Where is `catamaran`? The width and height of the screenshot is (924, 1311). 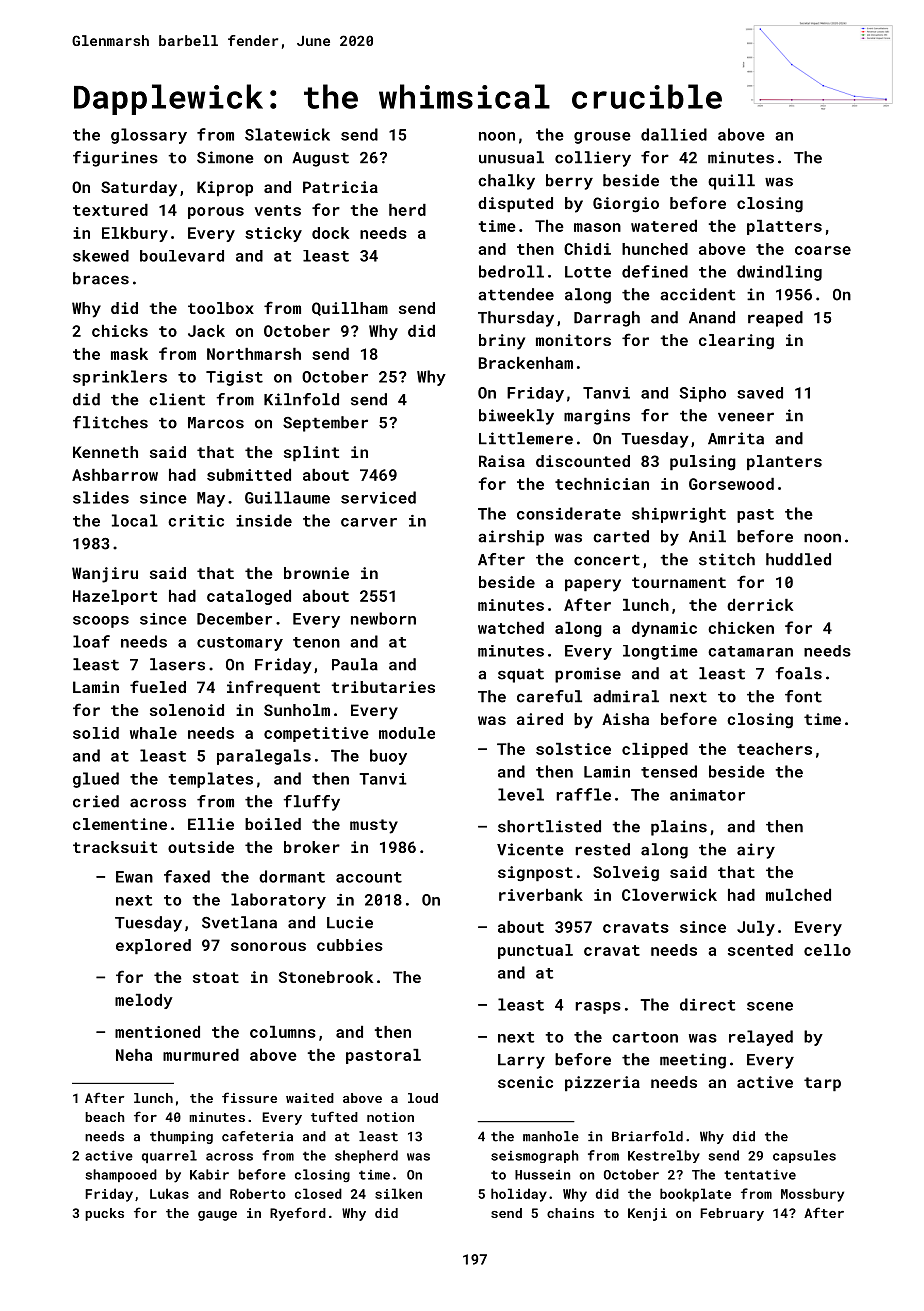
catamaran is located at coordinates (750, 651).
